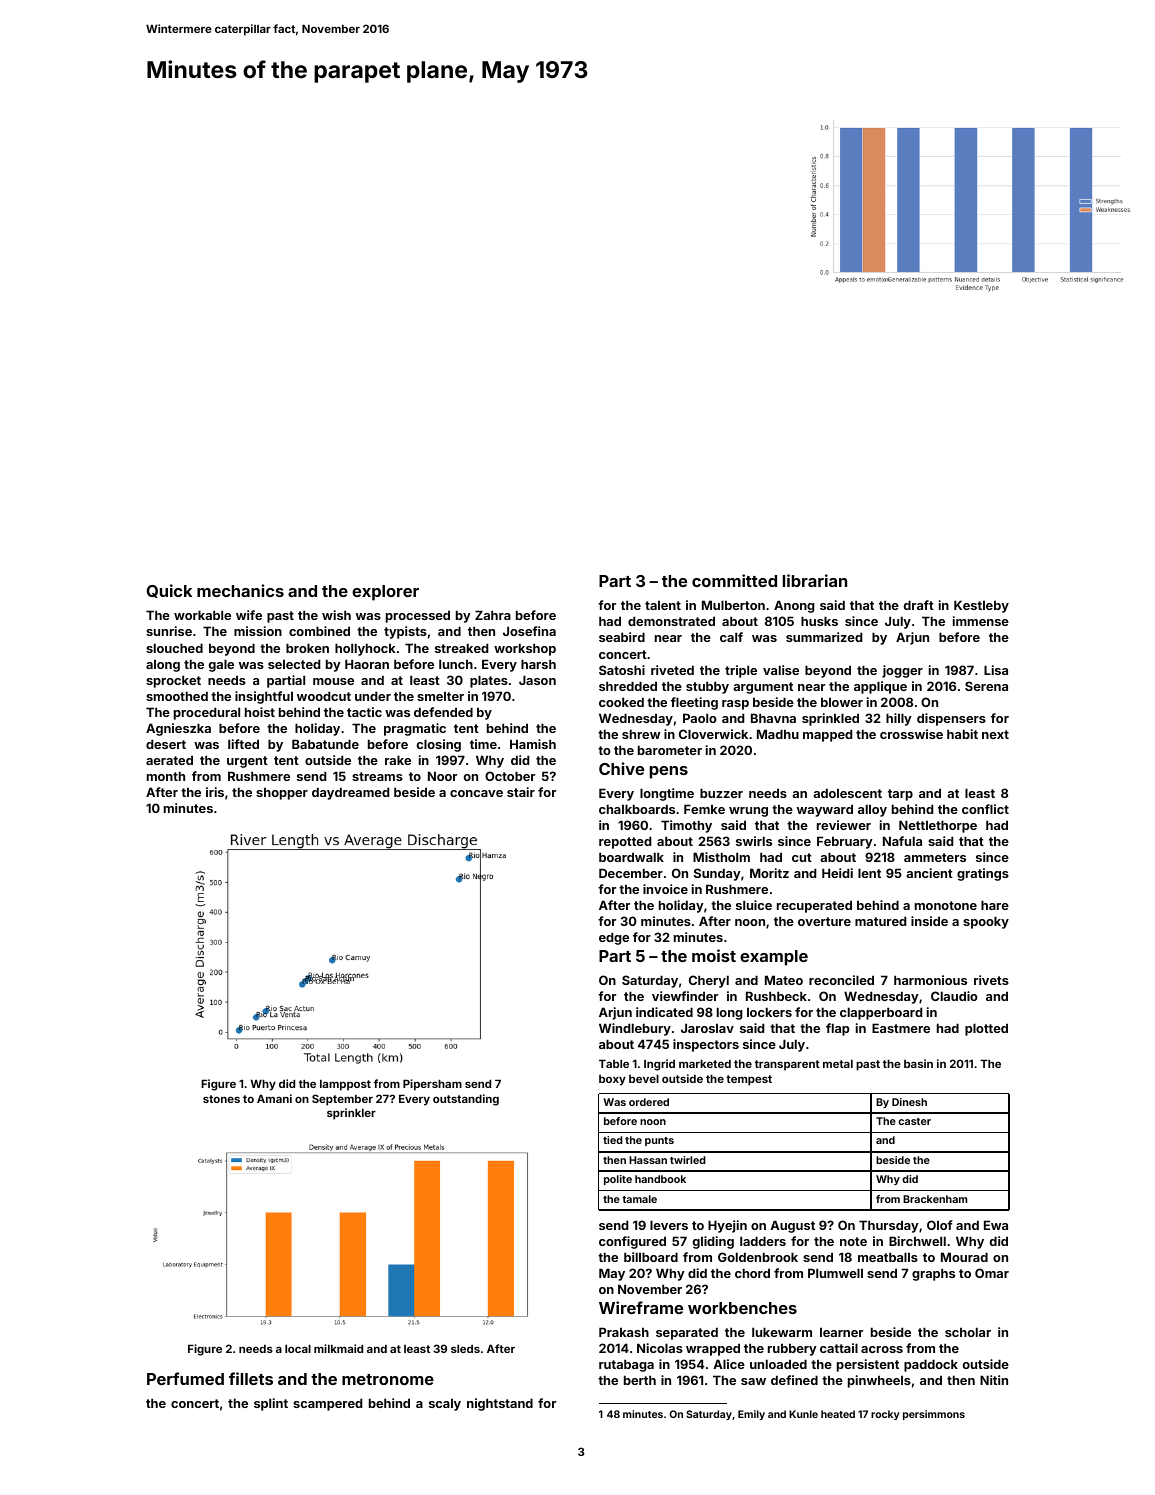 This screenshot has width=1155, height=1495. What do you see at coordinates (794, 606) in the screenshot?
I see `Anong` at bounding box center [794, 606].
